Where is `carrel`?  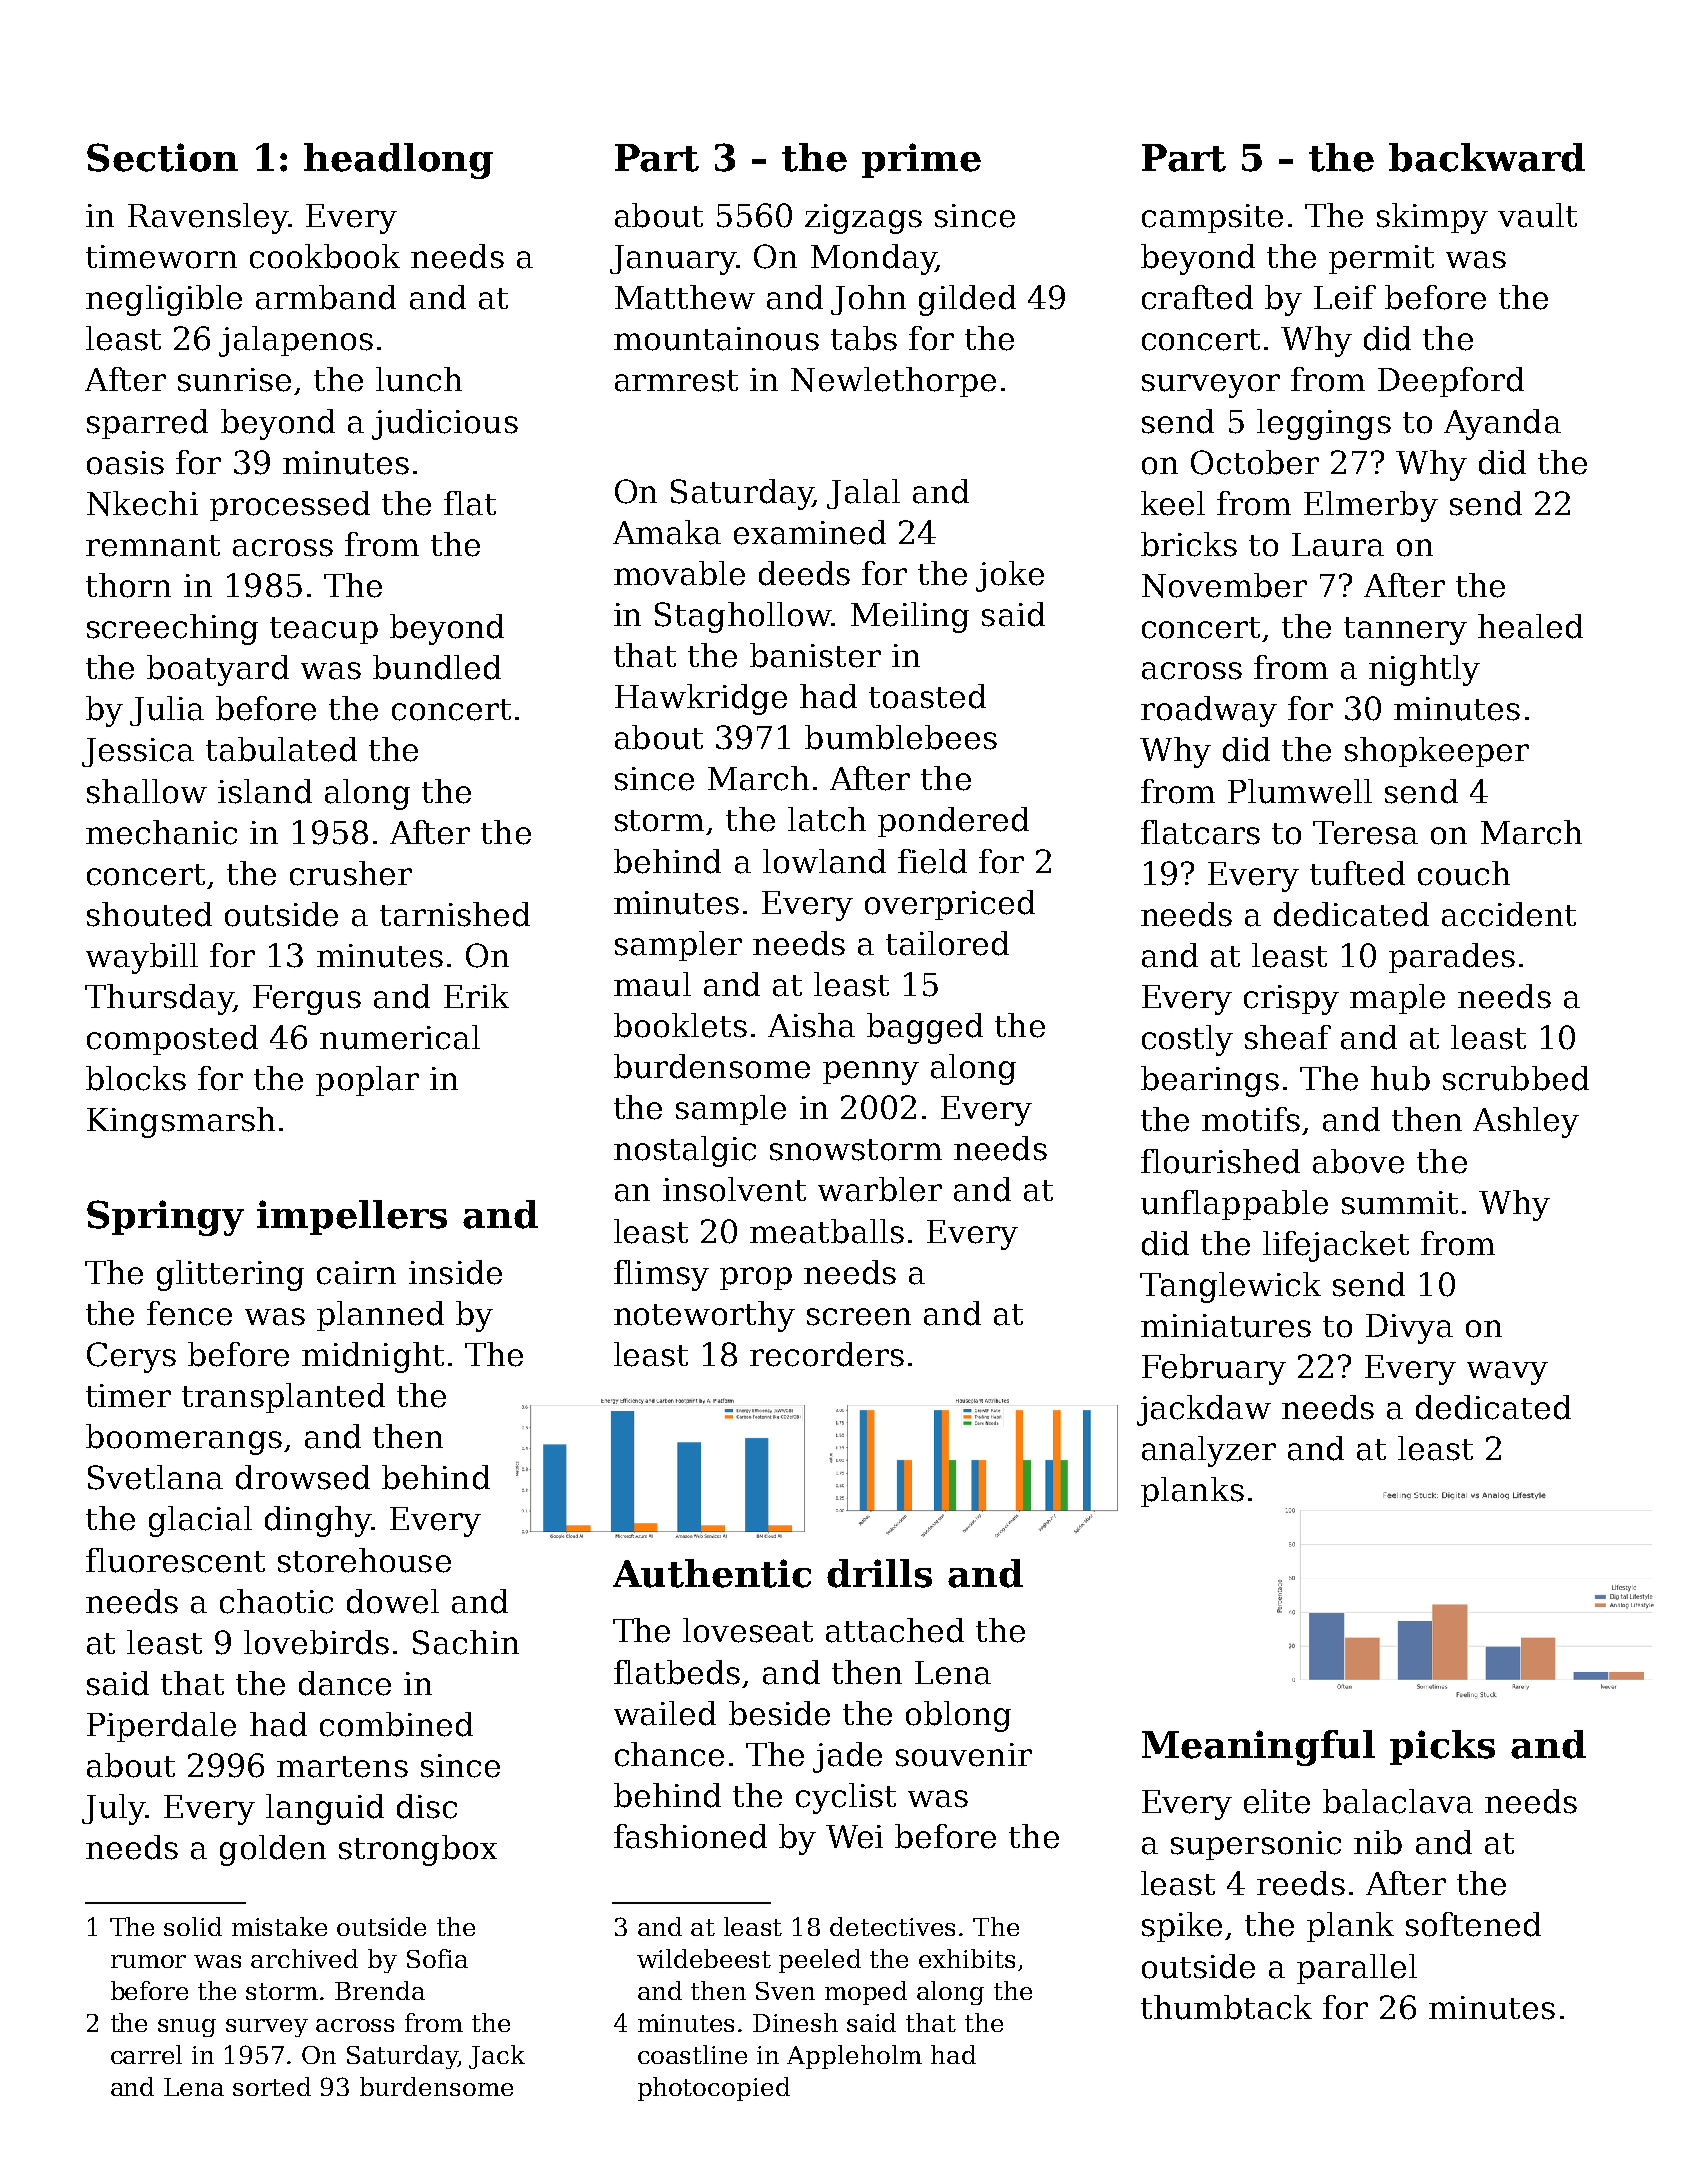
carrel is located at coordinates (146, 2054).
